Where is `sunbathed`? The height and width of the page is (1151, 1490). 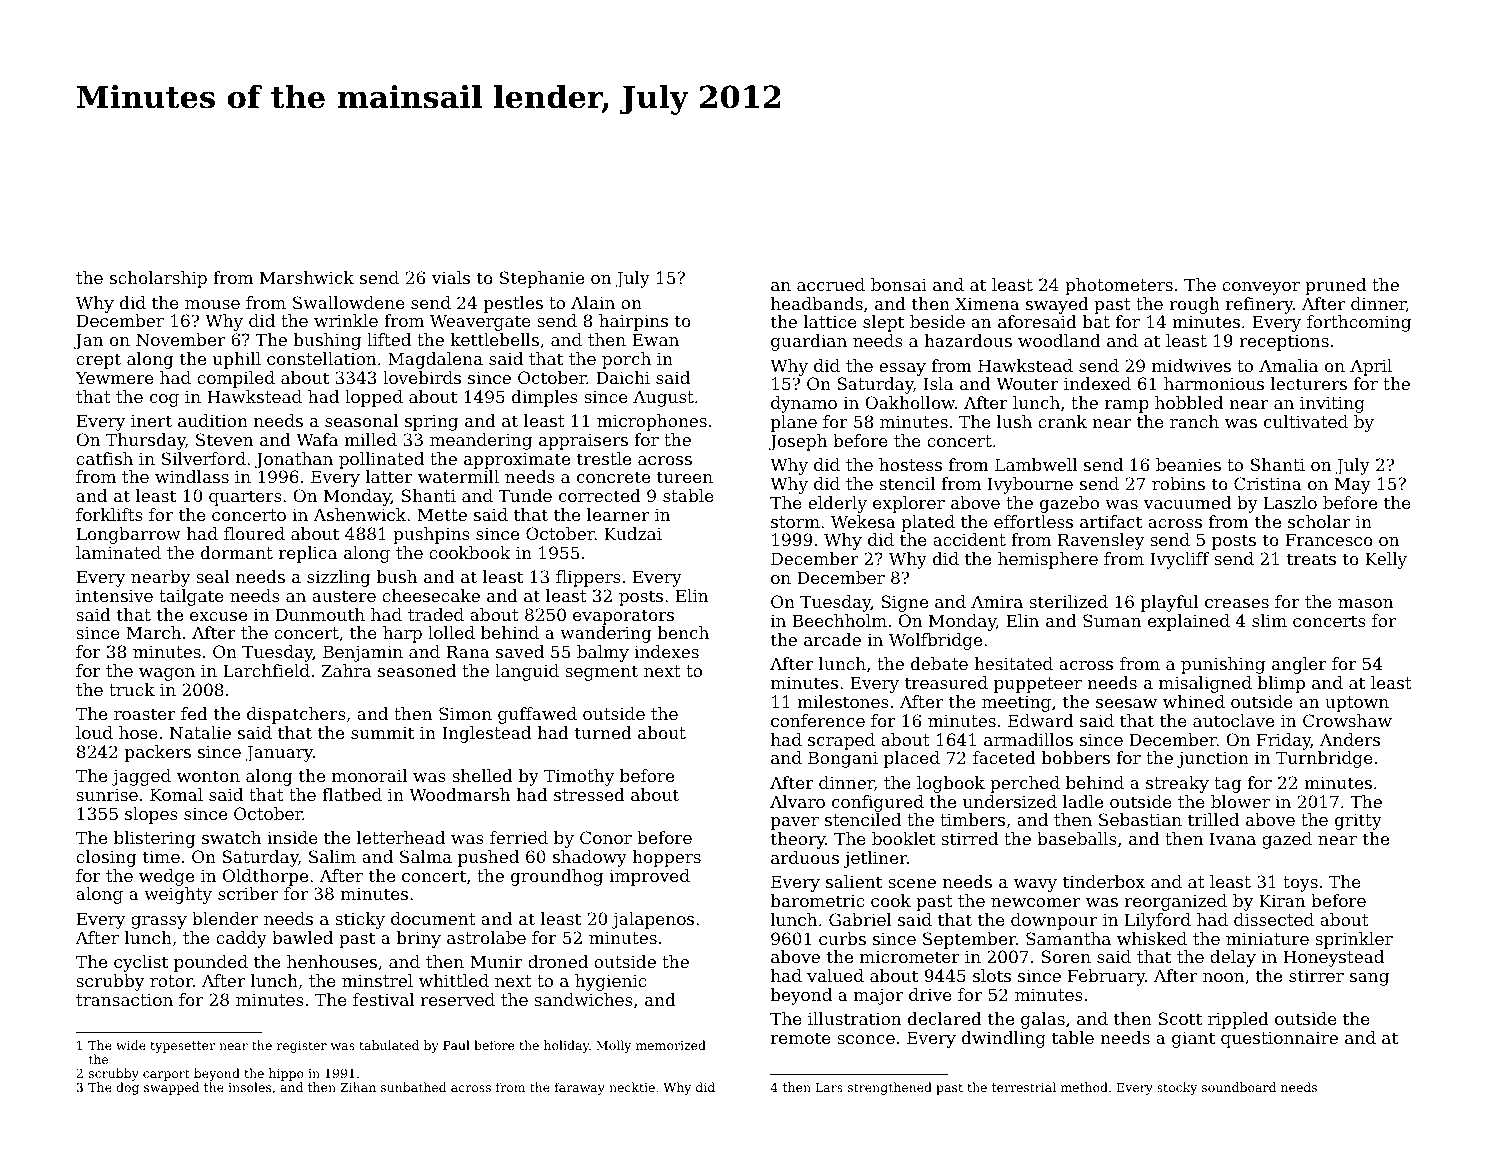
sunbathed is located at coordinates (414, 1087).
